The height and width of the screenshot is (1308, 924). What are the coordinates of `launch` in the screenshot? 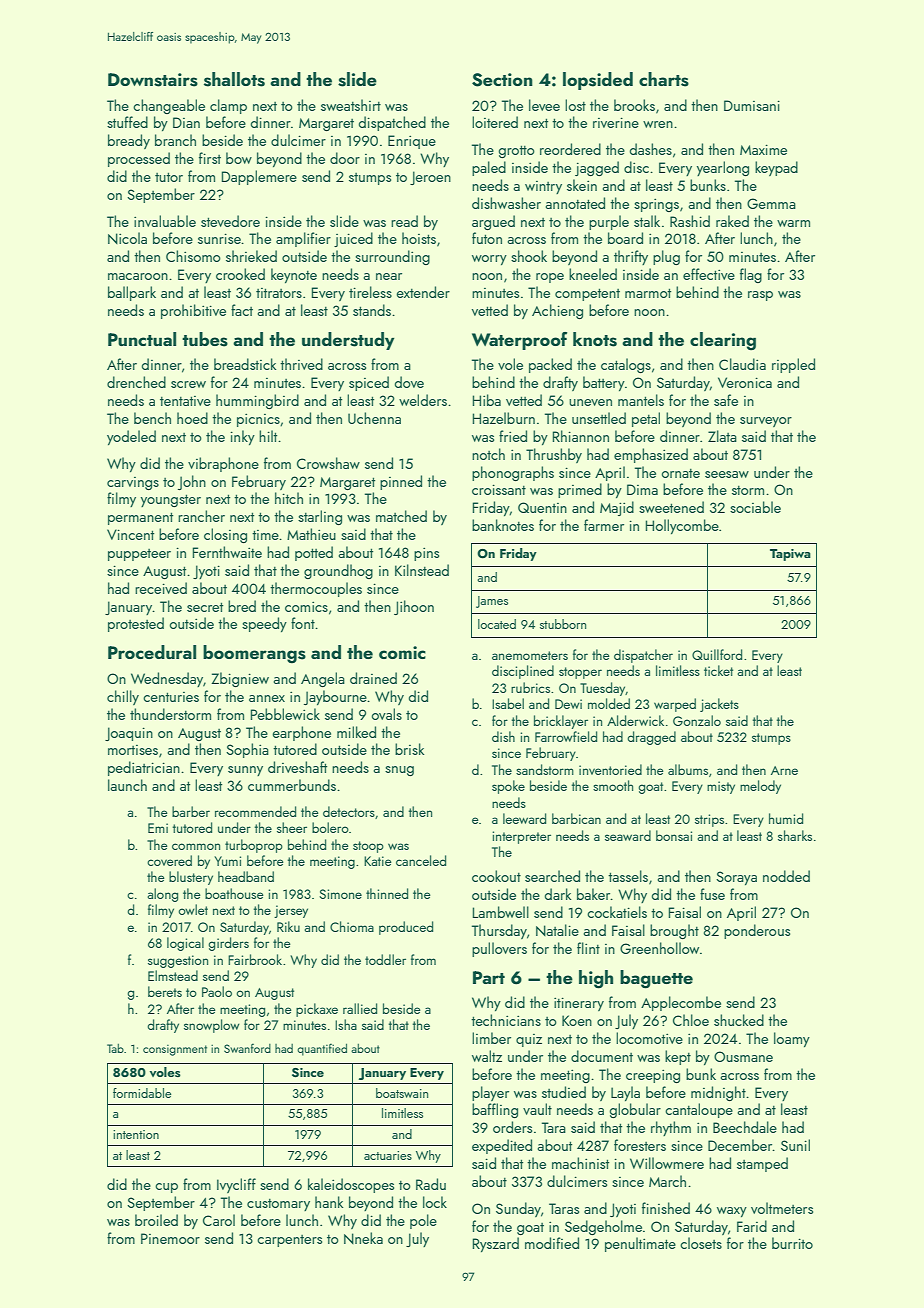 It's located at (127, 785).
